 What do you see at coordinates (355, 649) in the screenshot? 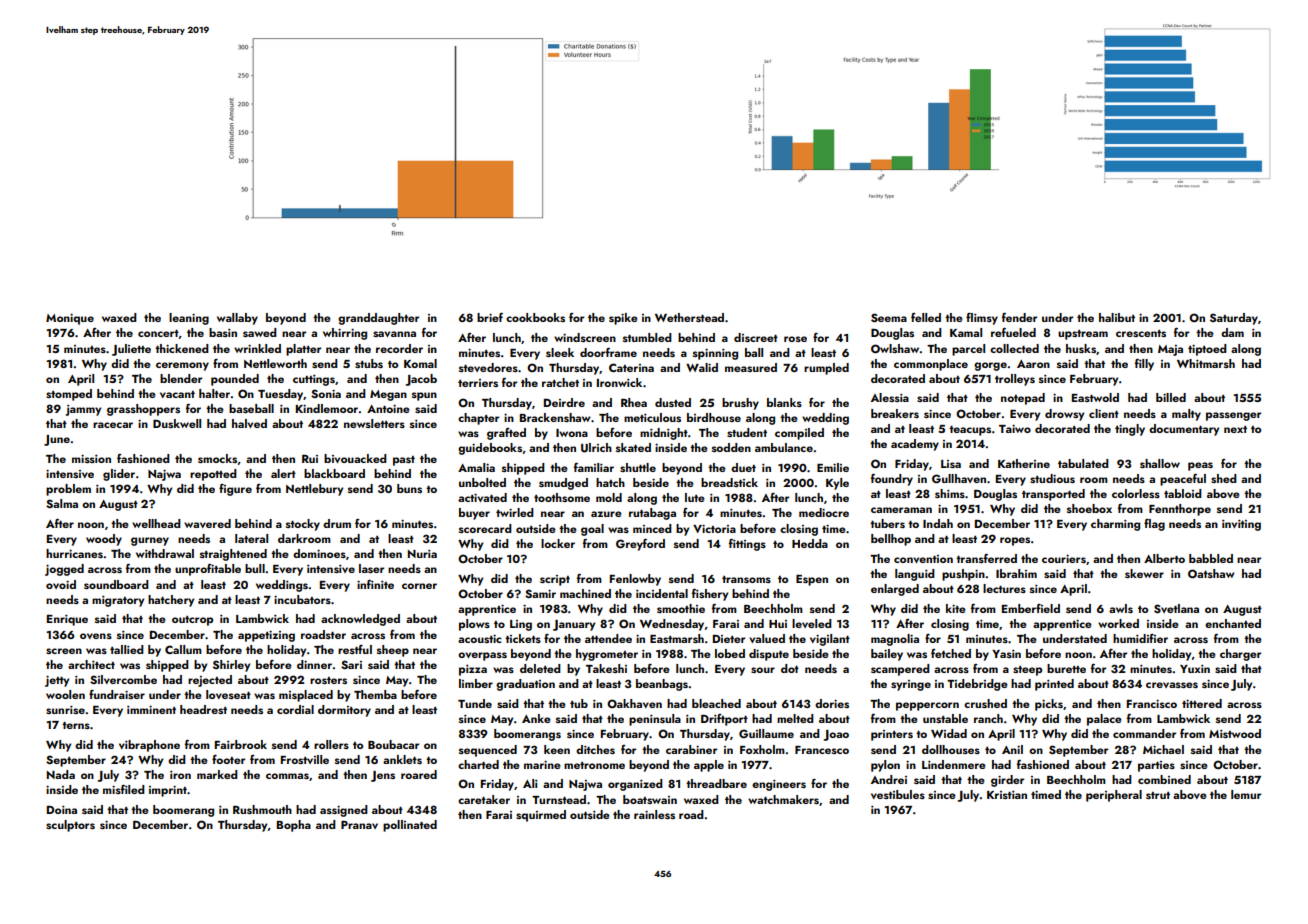
I see `restful` at bounding box center [355, 649].
